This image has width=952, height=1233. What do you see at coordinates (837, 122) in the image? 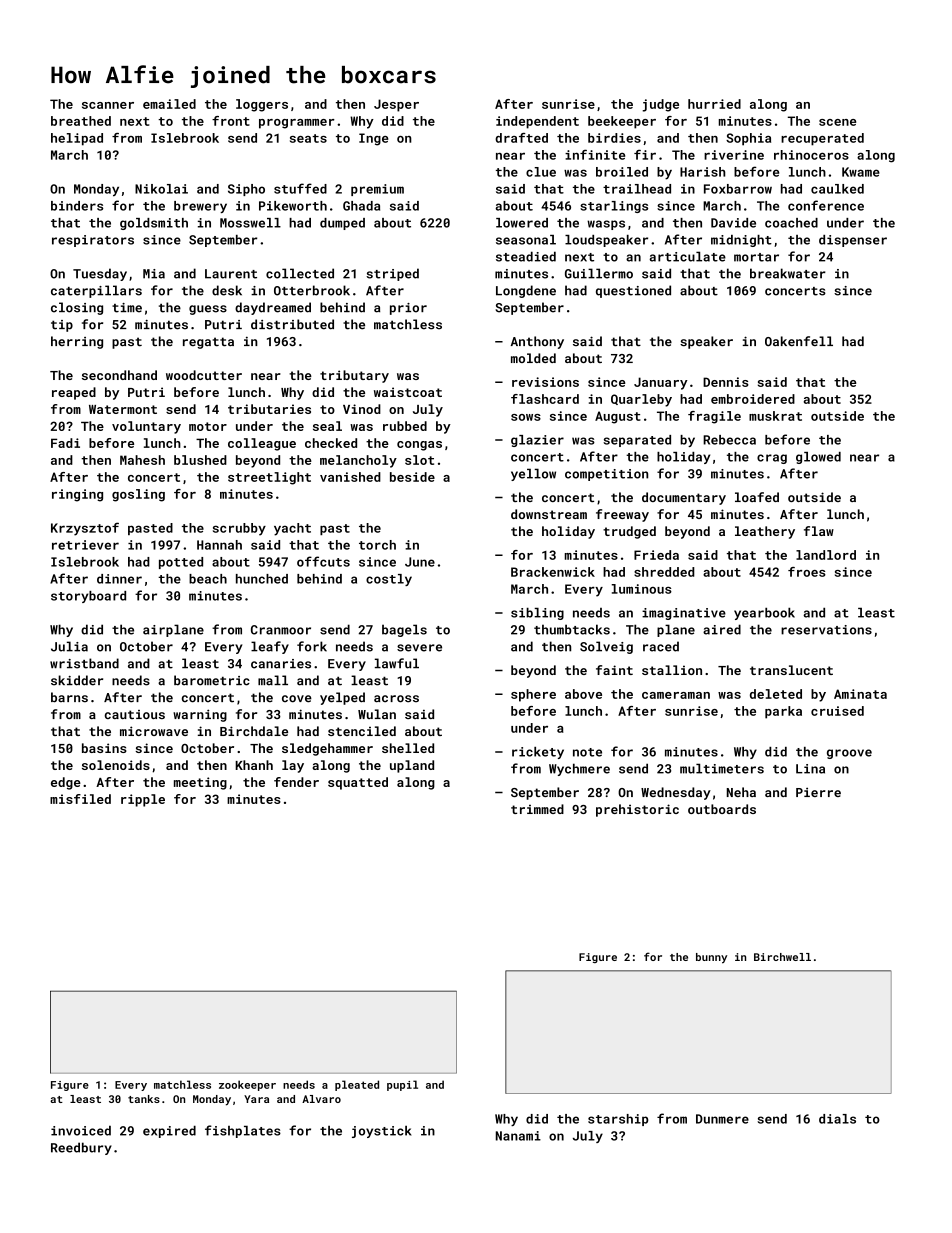
I see `scene` at bounding box center [837, 122].
